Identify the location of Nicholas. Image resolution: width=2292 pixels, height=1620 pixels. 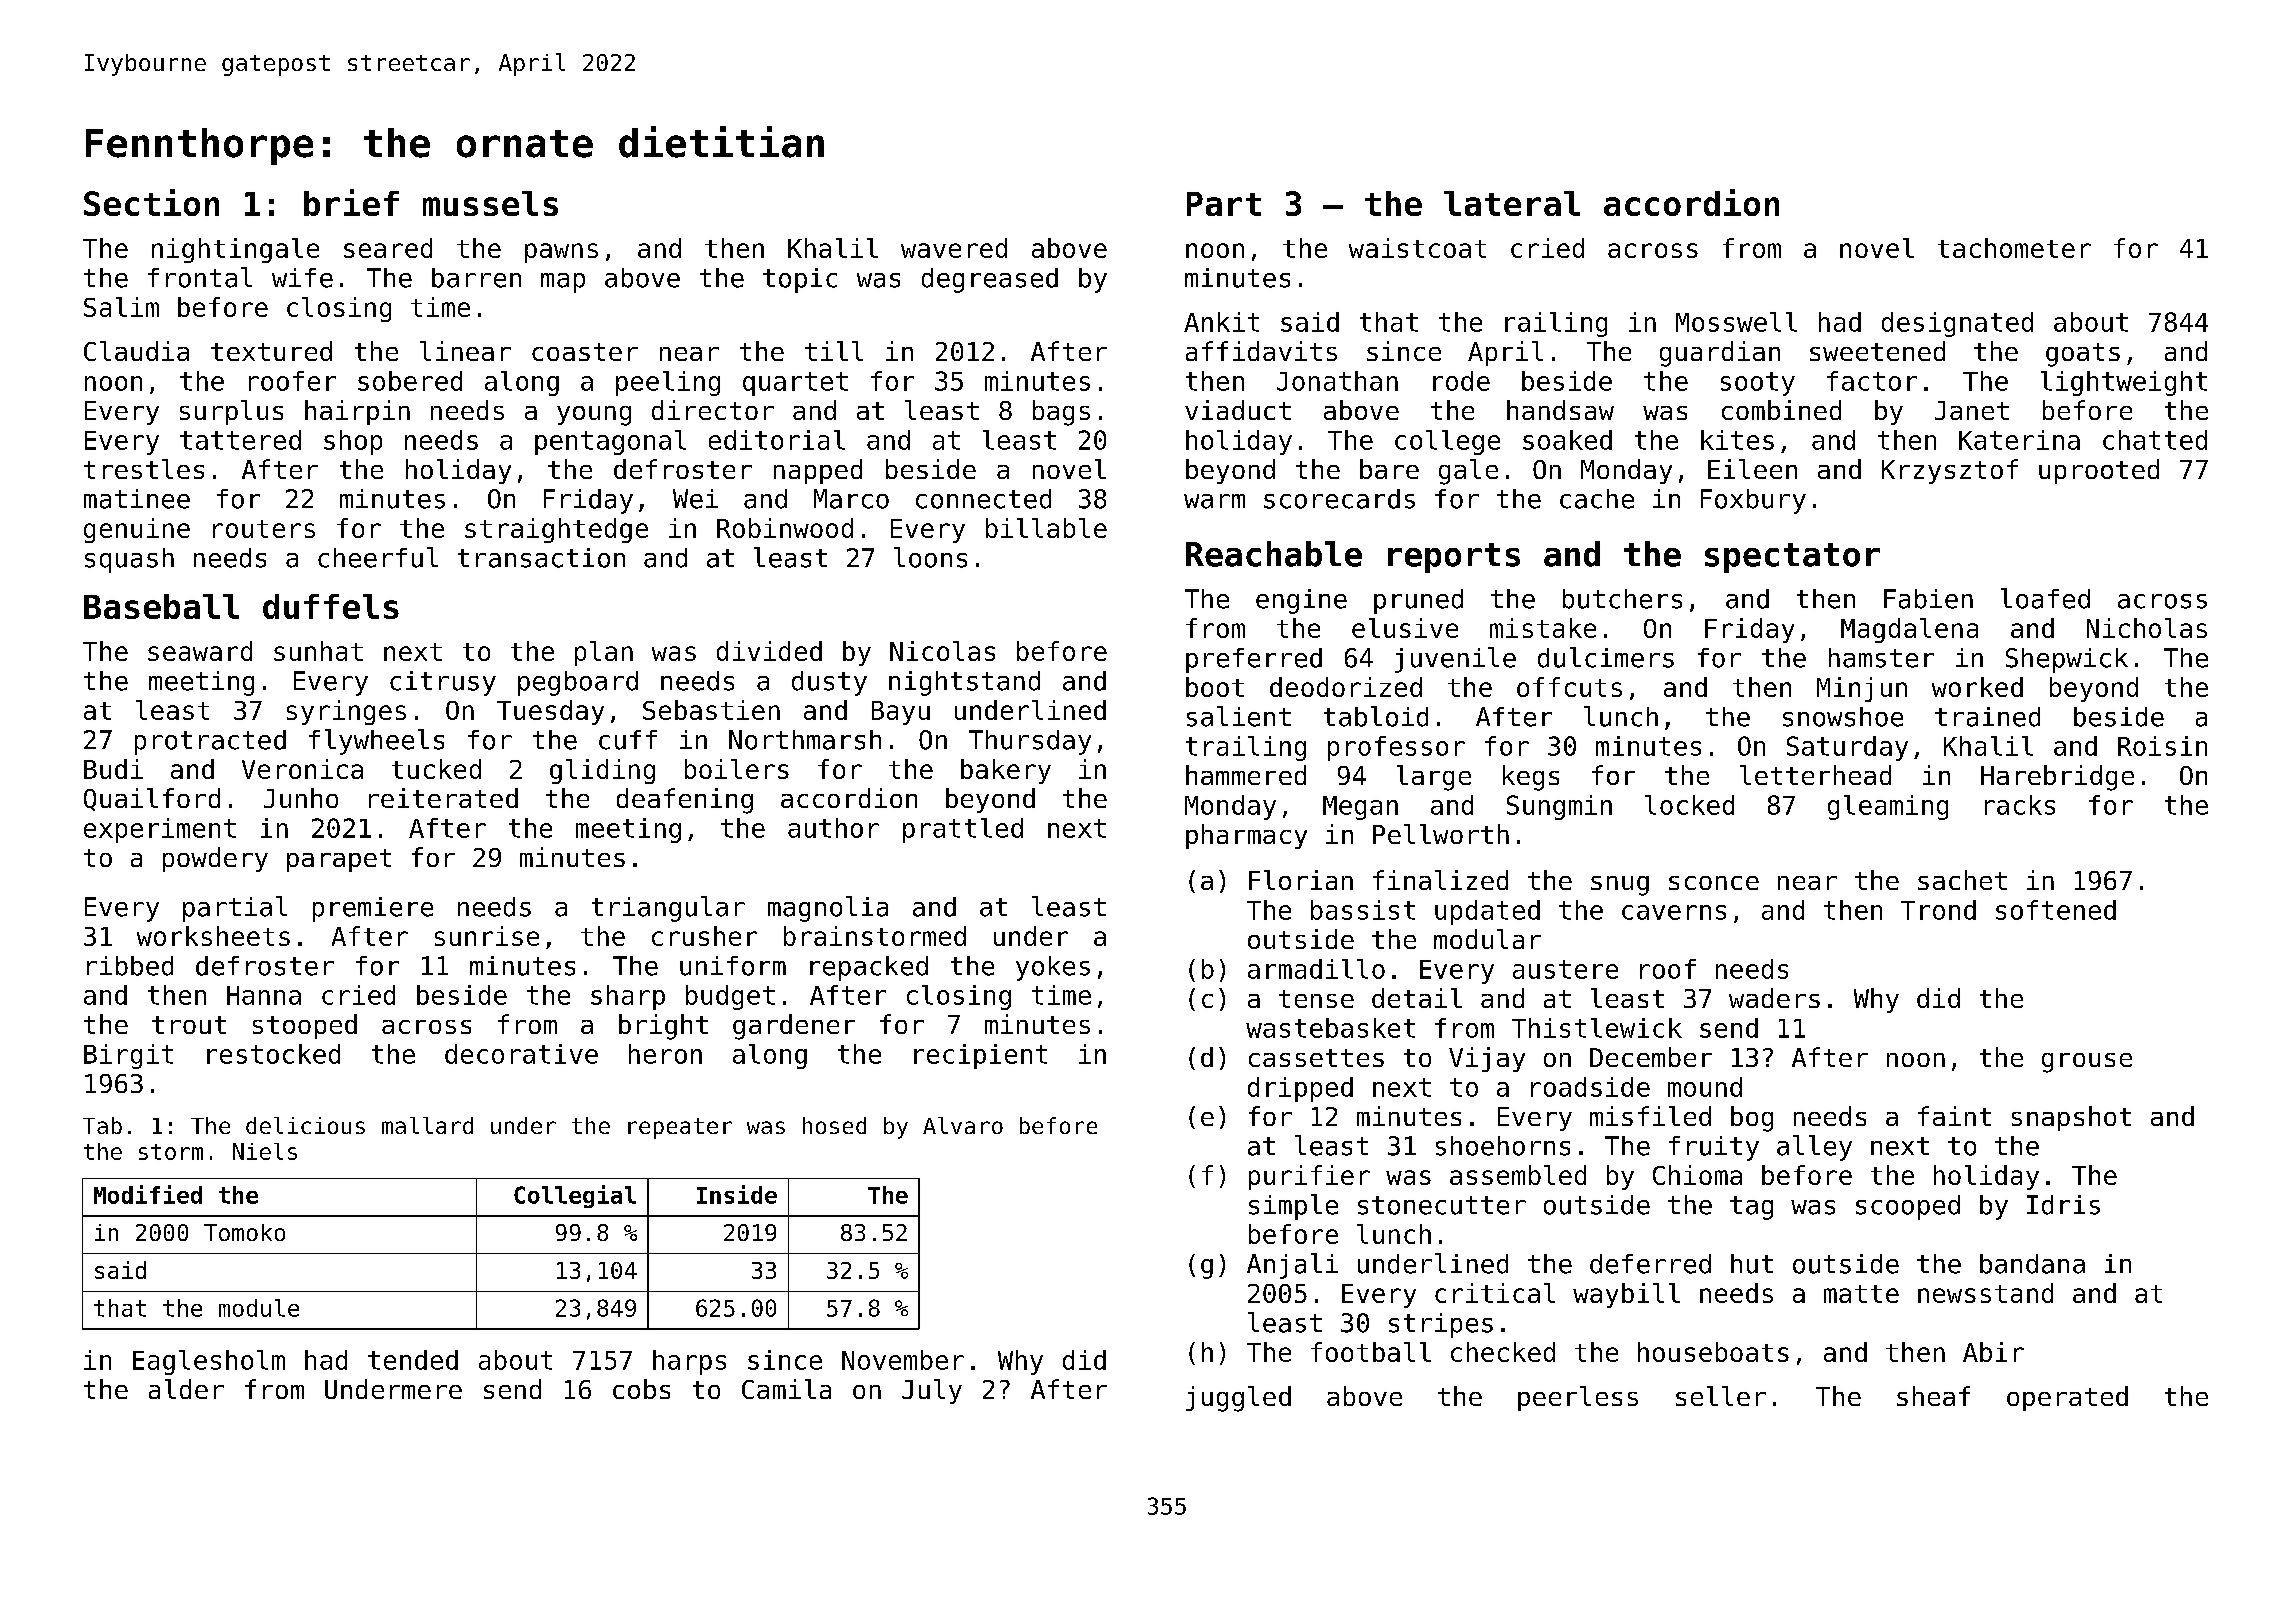
(2147, 628).
